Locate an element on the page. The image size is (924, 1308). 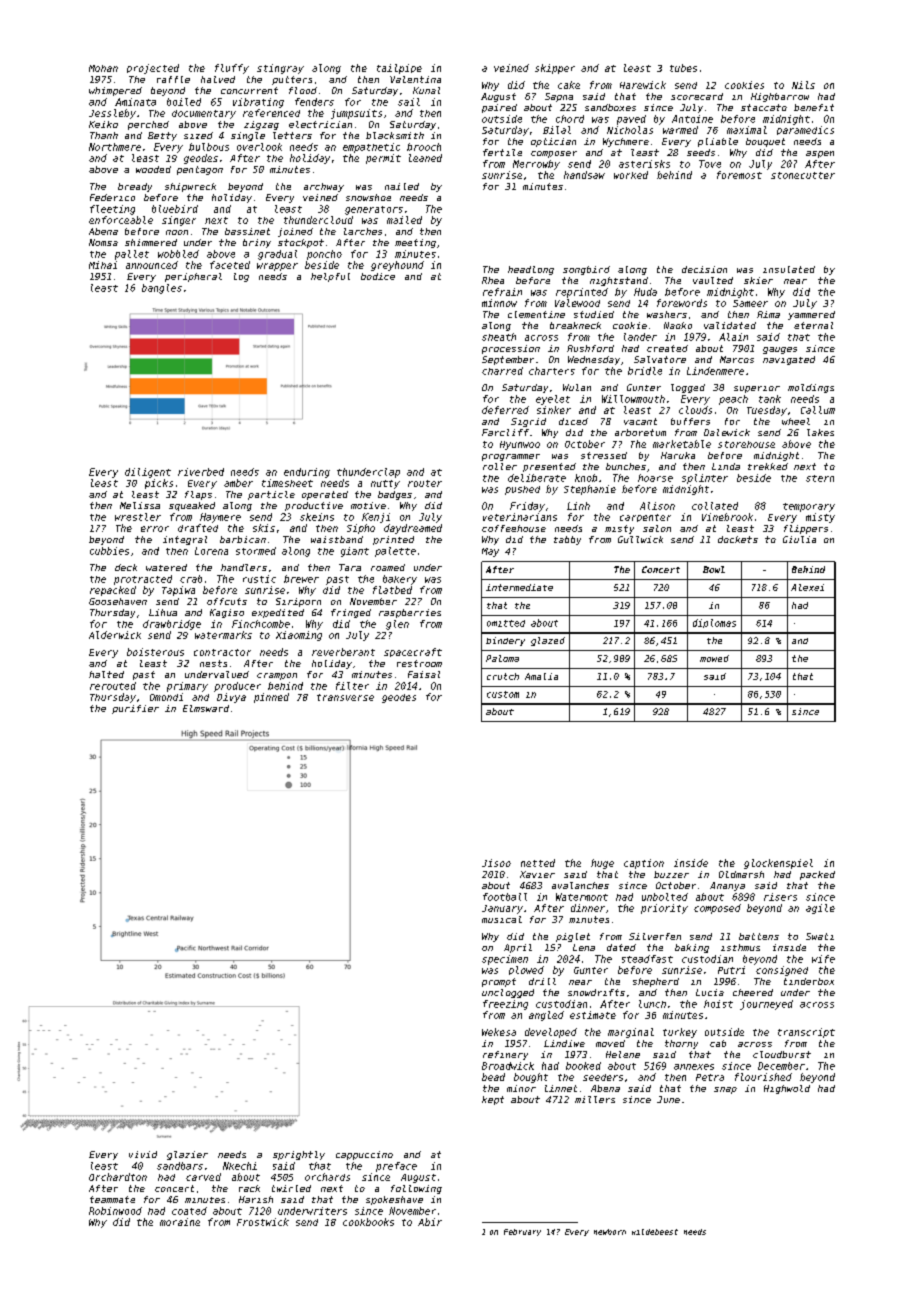
riverbed is located at coordinates (201, 472).
